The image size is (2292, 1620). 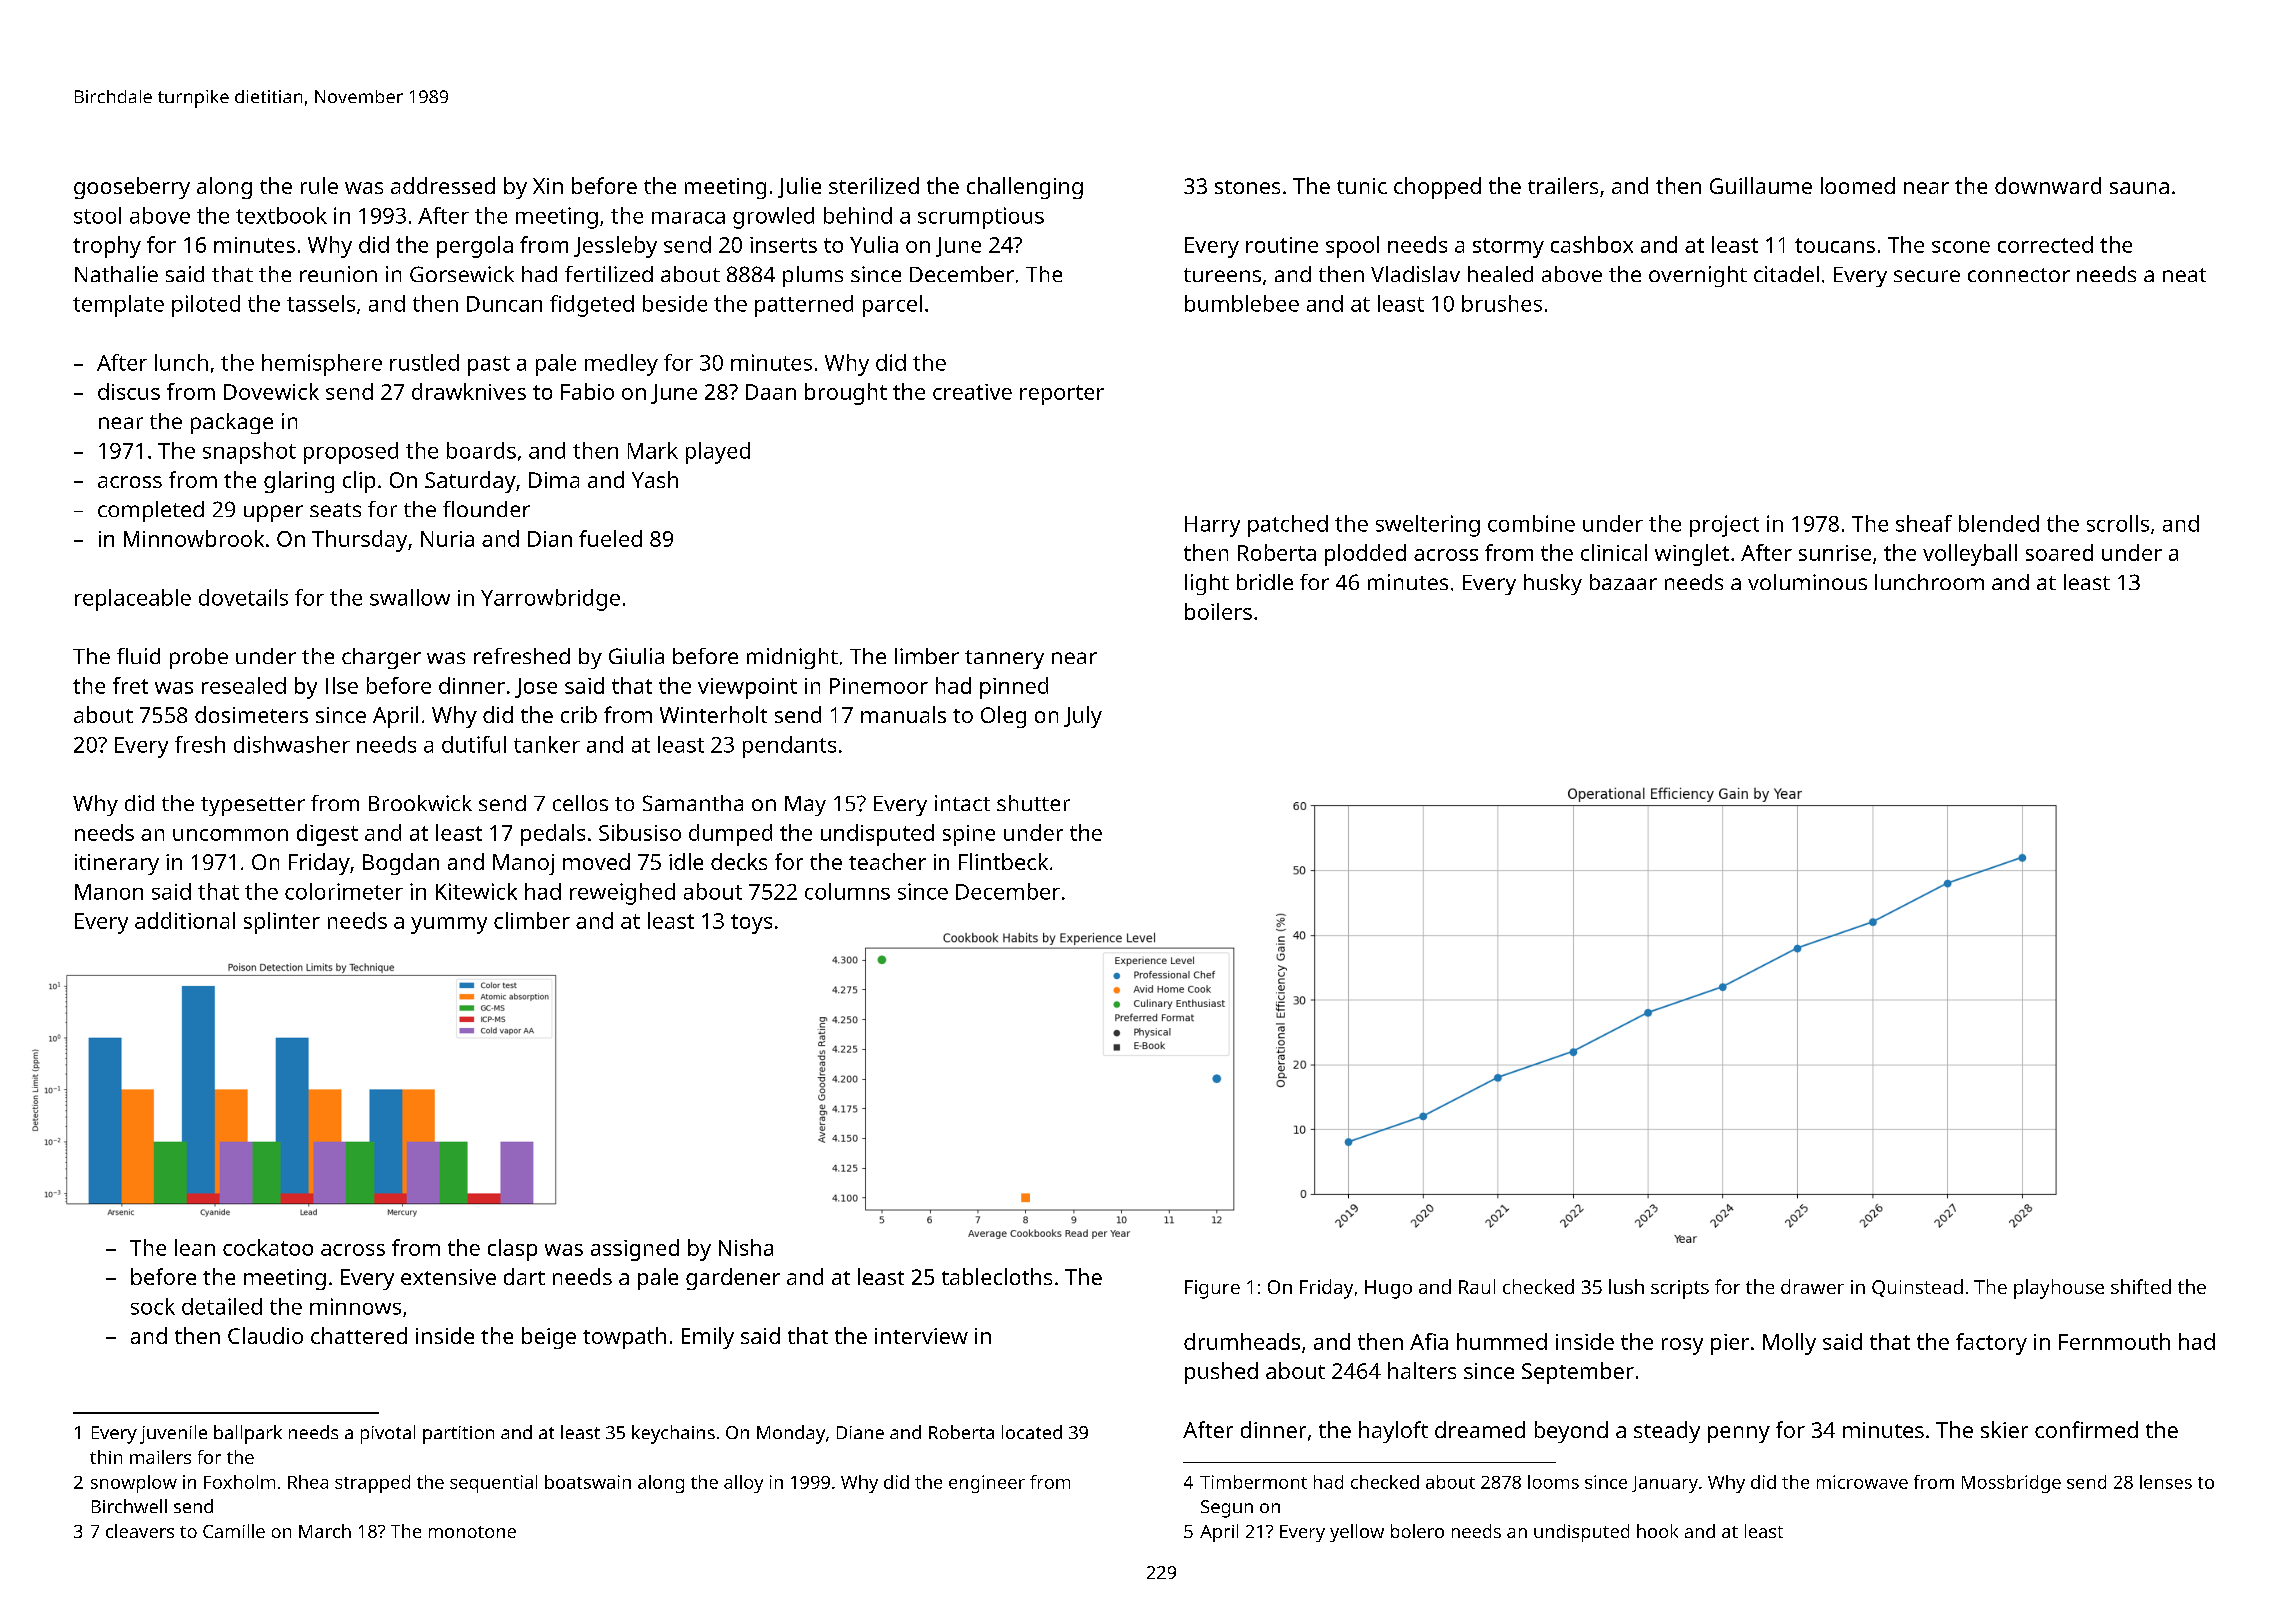 What do you see at coordinates (1807, 582) in the screenshot?
I see `voluminous` at bounding box center [1807, 582].
